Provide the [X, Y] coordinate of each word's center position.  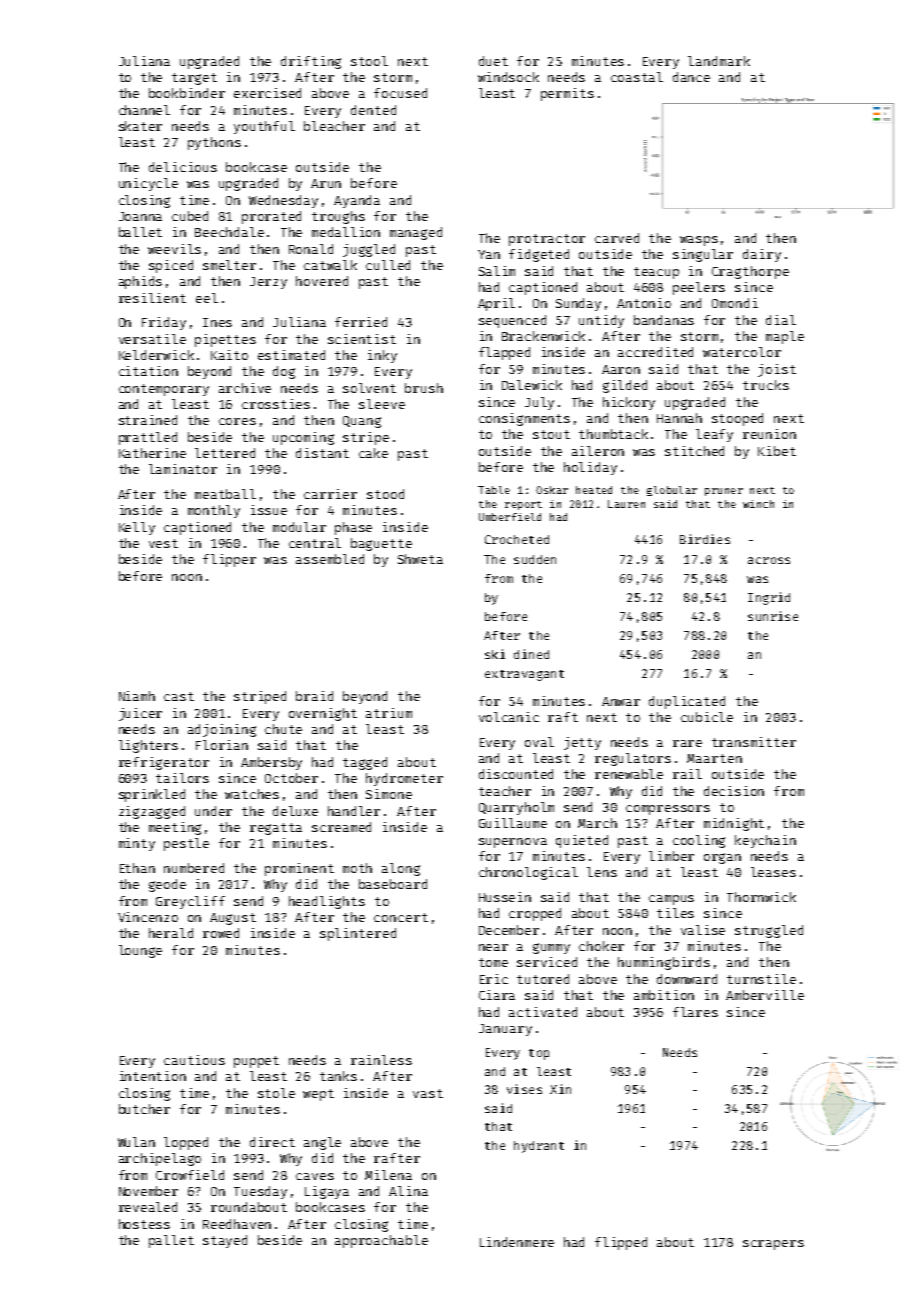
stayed [225, 1241]
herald [171, 933]
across [769, 560]
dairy [762, 255]
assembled [330, 559]
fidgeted [539, 255]
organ [722, 858]
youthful [264, 127]
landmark [719, 61]
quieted [582, 841]
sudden [535, 559]
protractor [547, 240]
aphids [140, 282]
